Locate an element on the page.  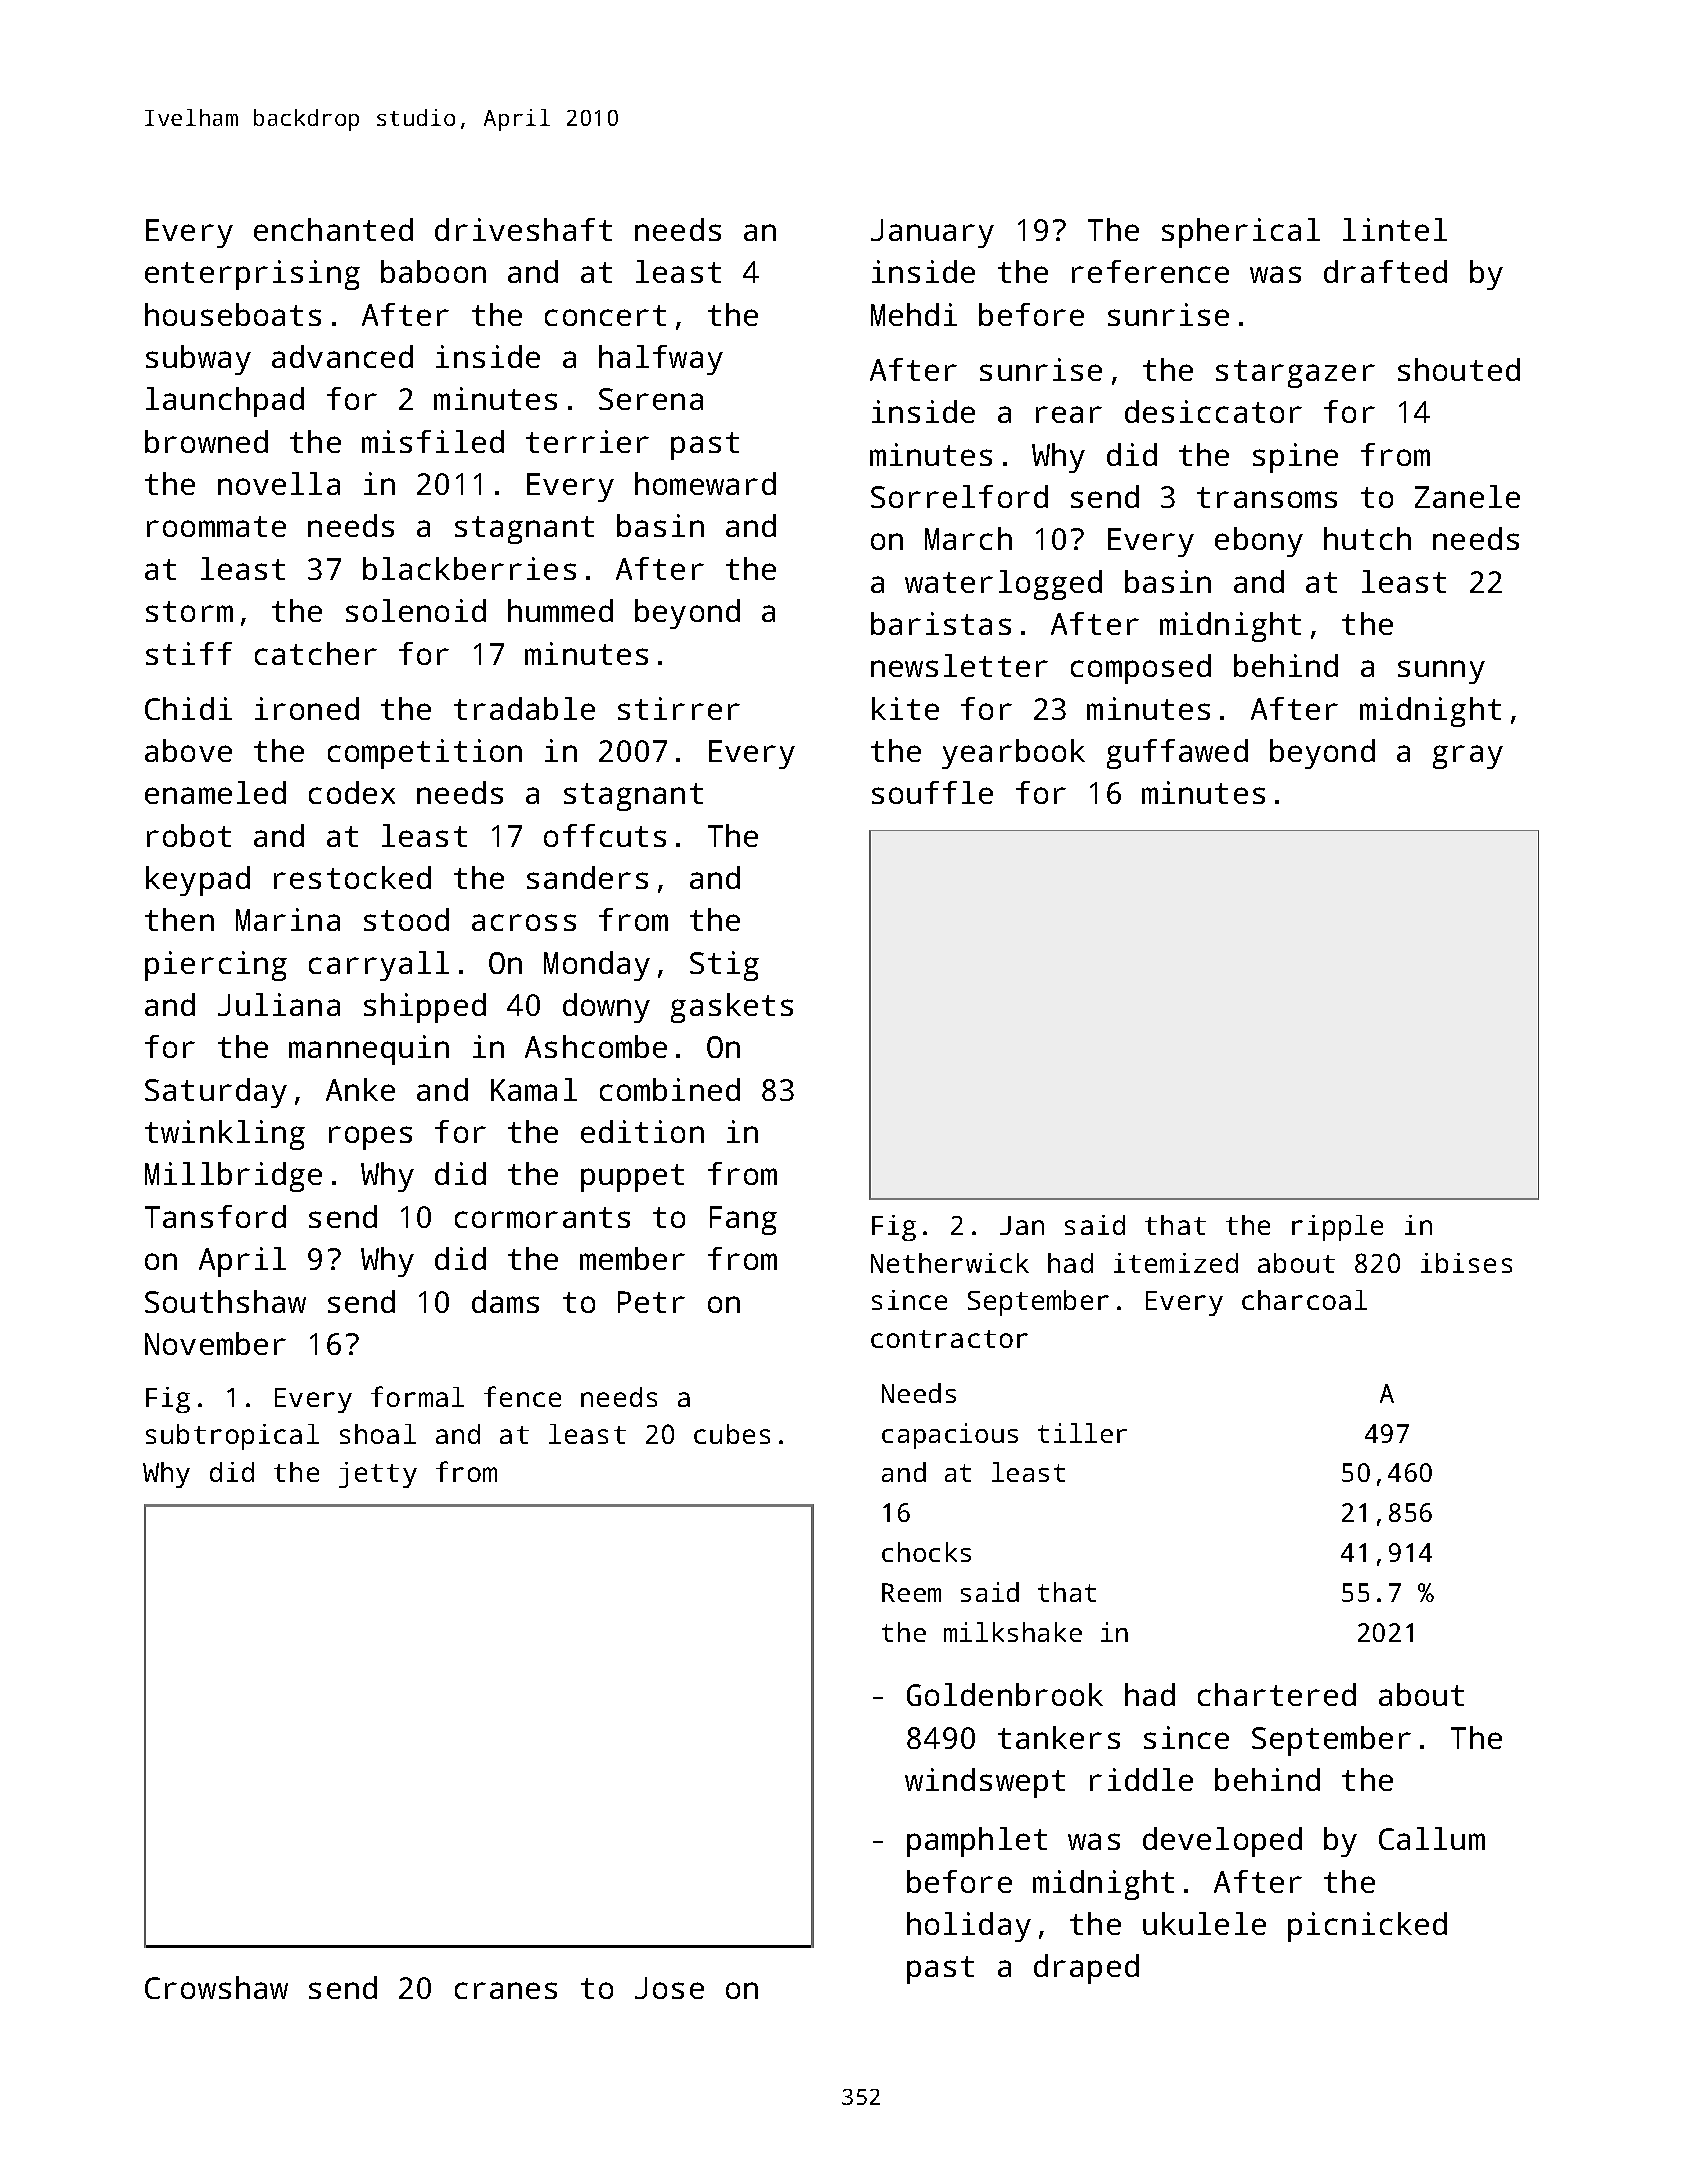
above is located at coordinates (188, 750).
